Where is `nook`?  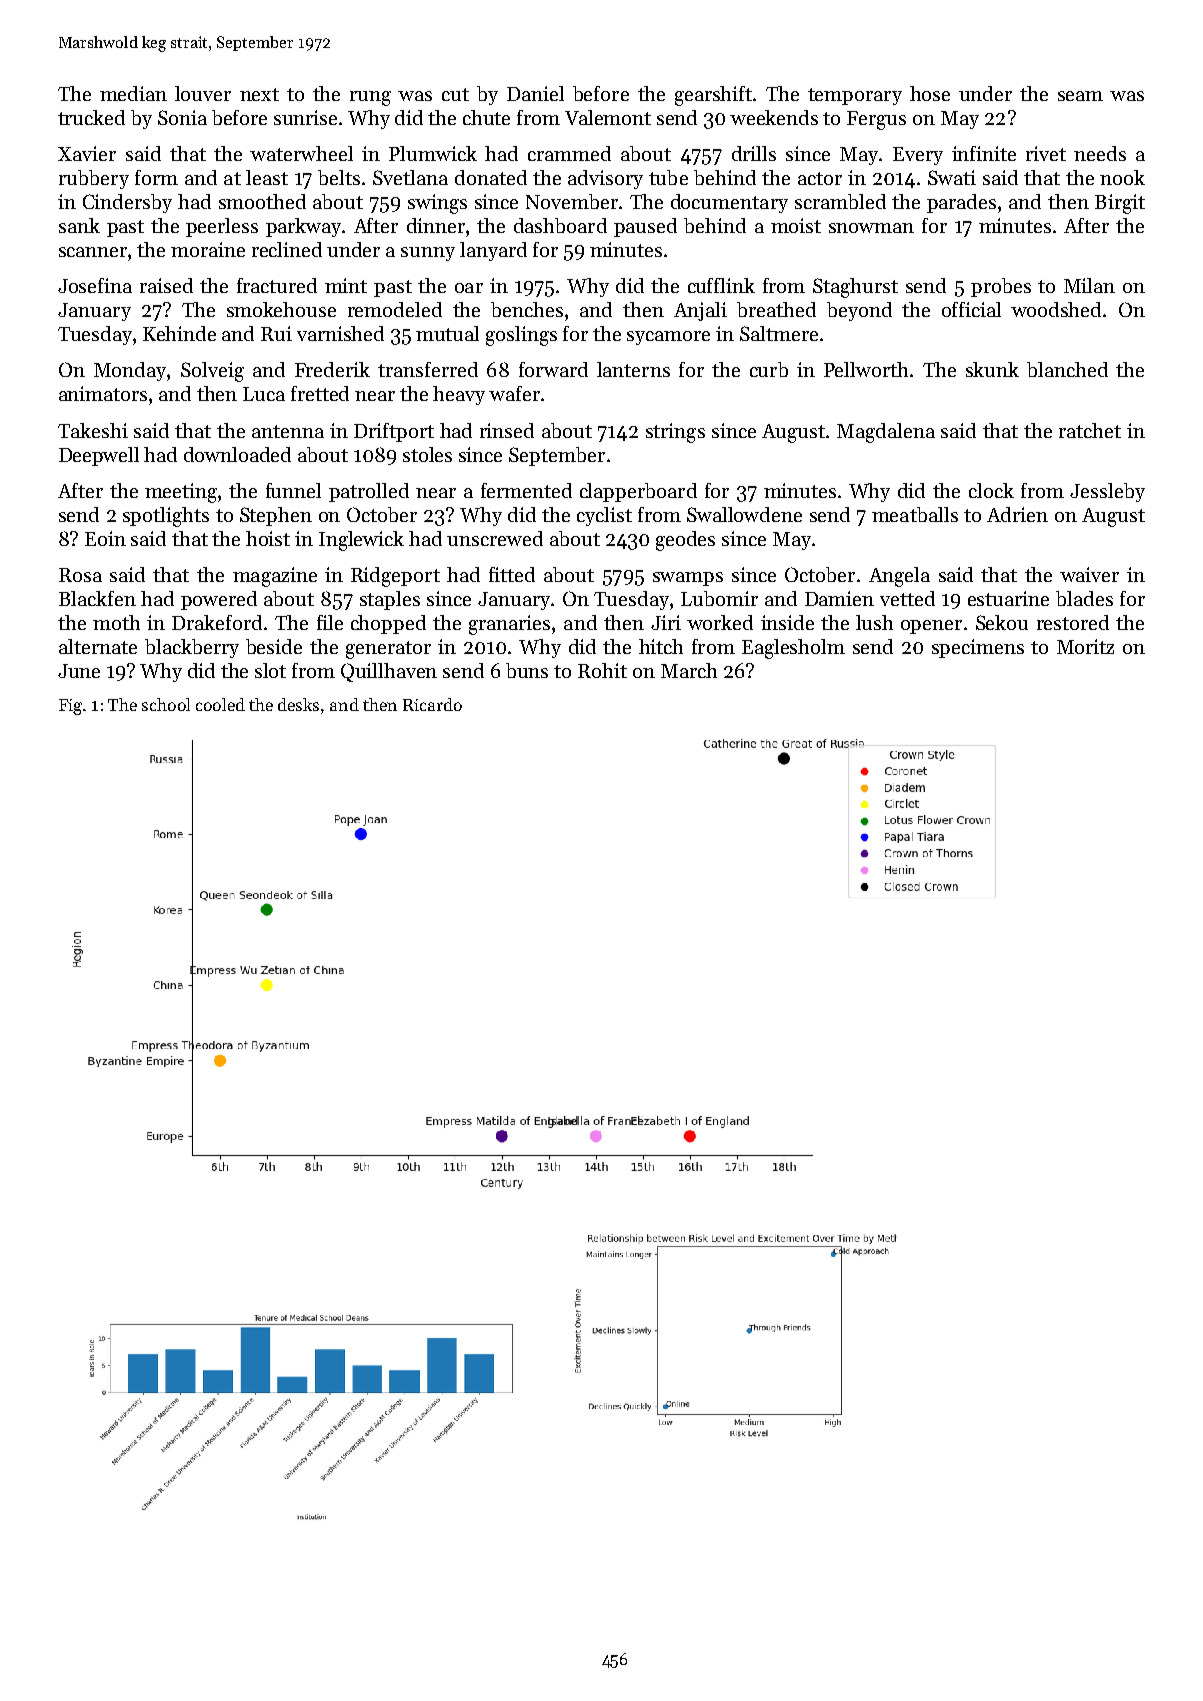
nook is located at coordinates (1122, 177).
